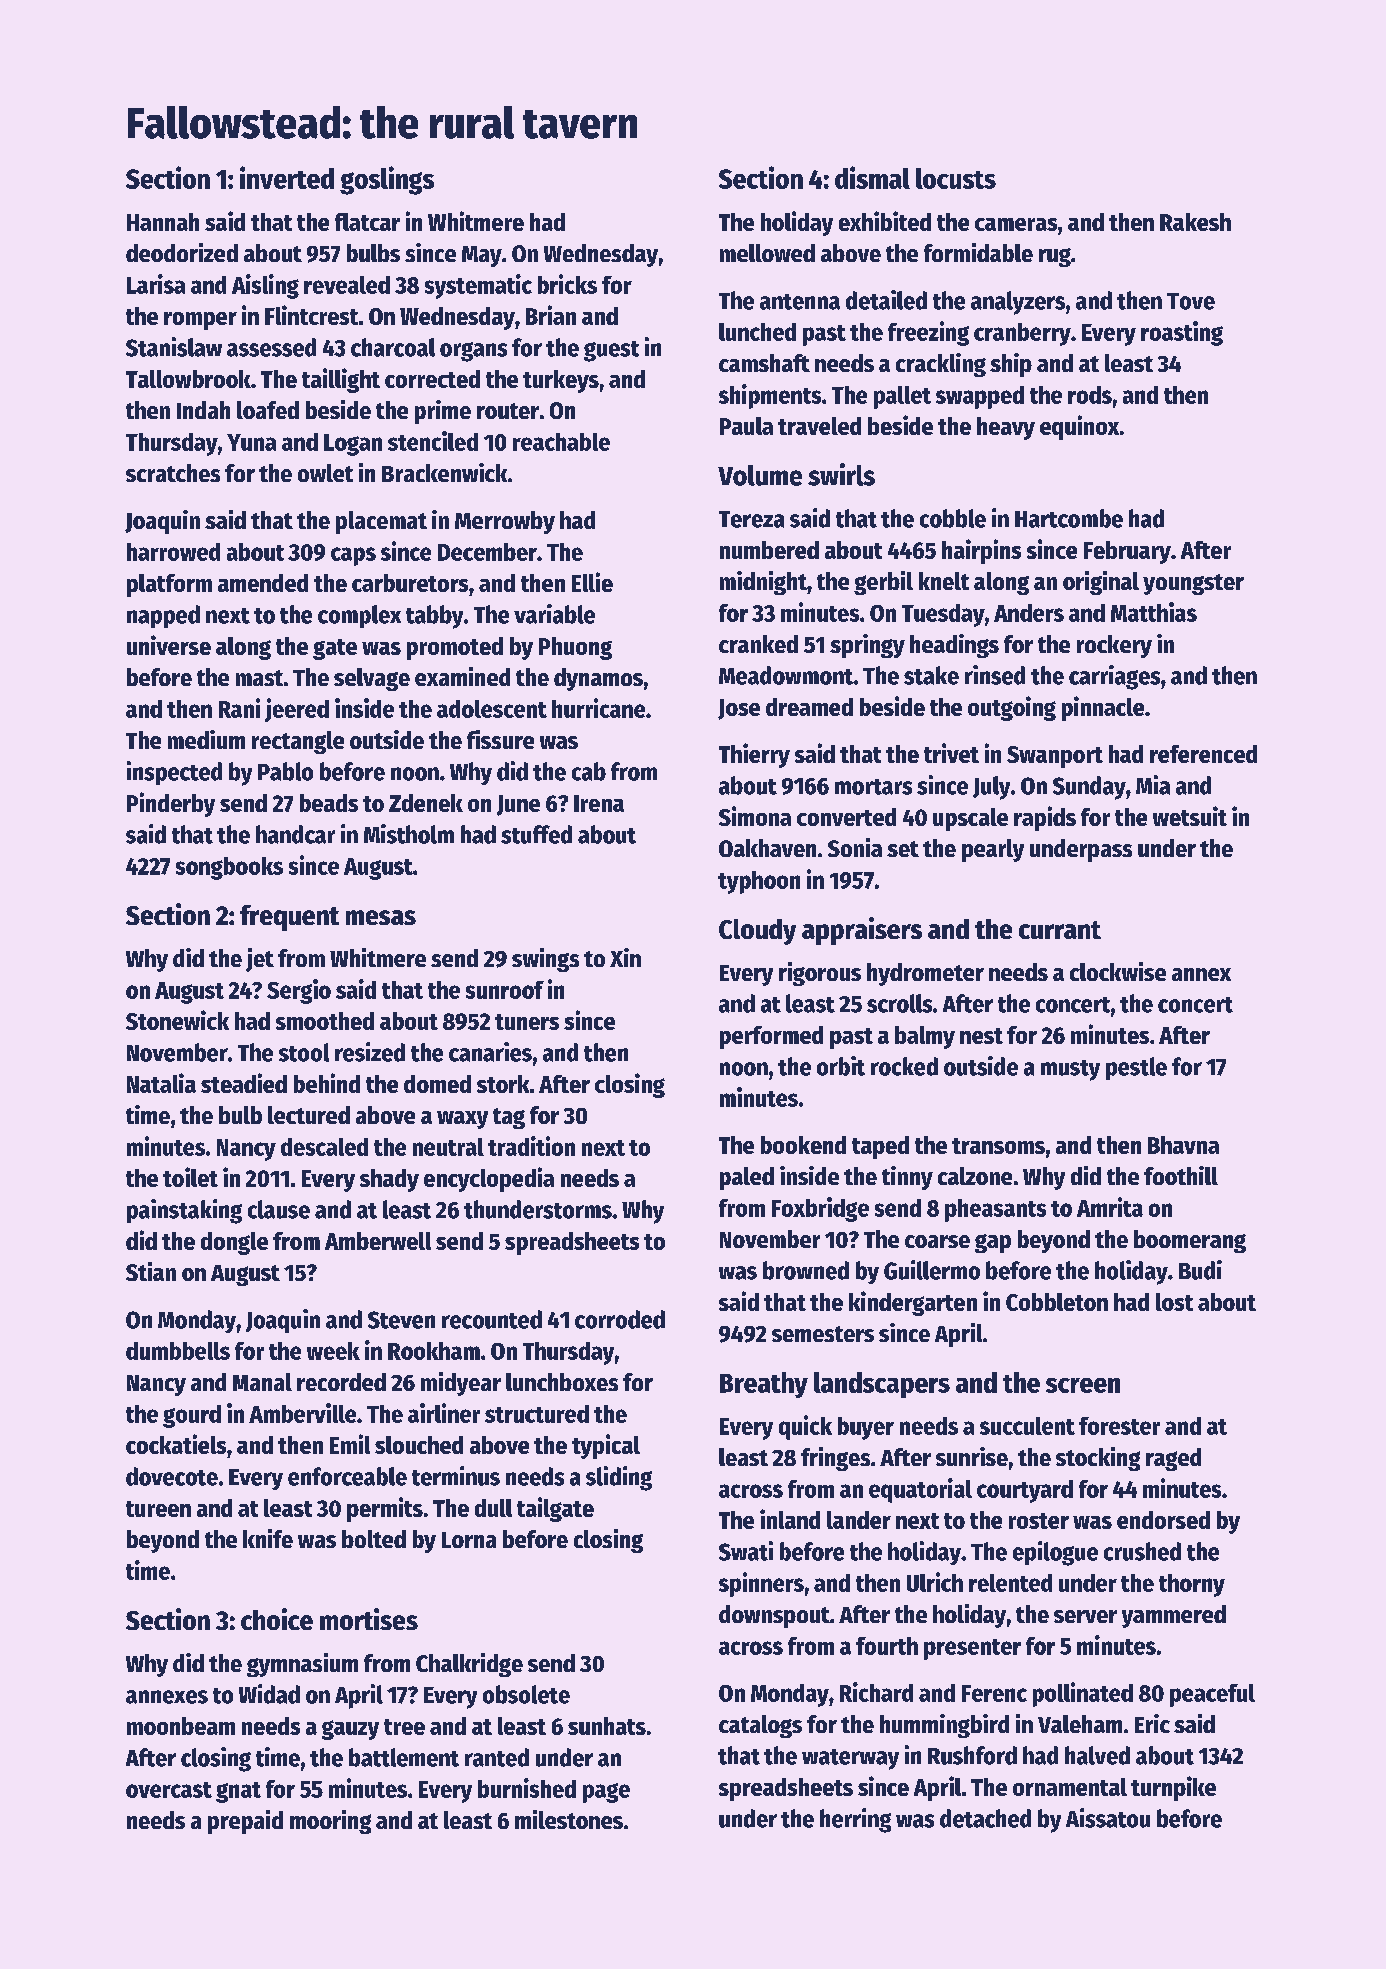 The image size is (1386, 1969). I want to click on battlement, so click(404, 1757).
